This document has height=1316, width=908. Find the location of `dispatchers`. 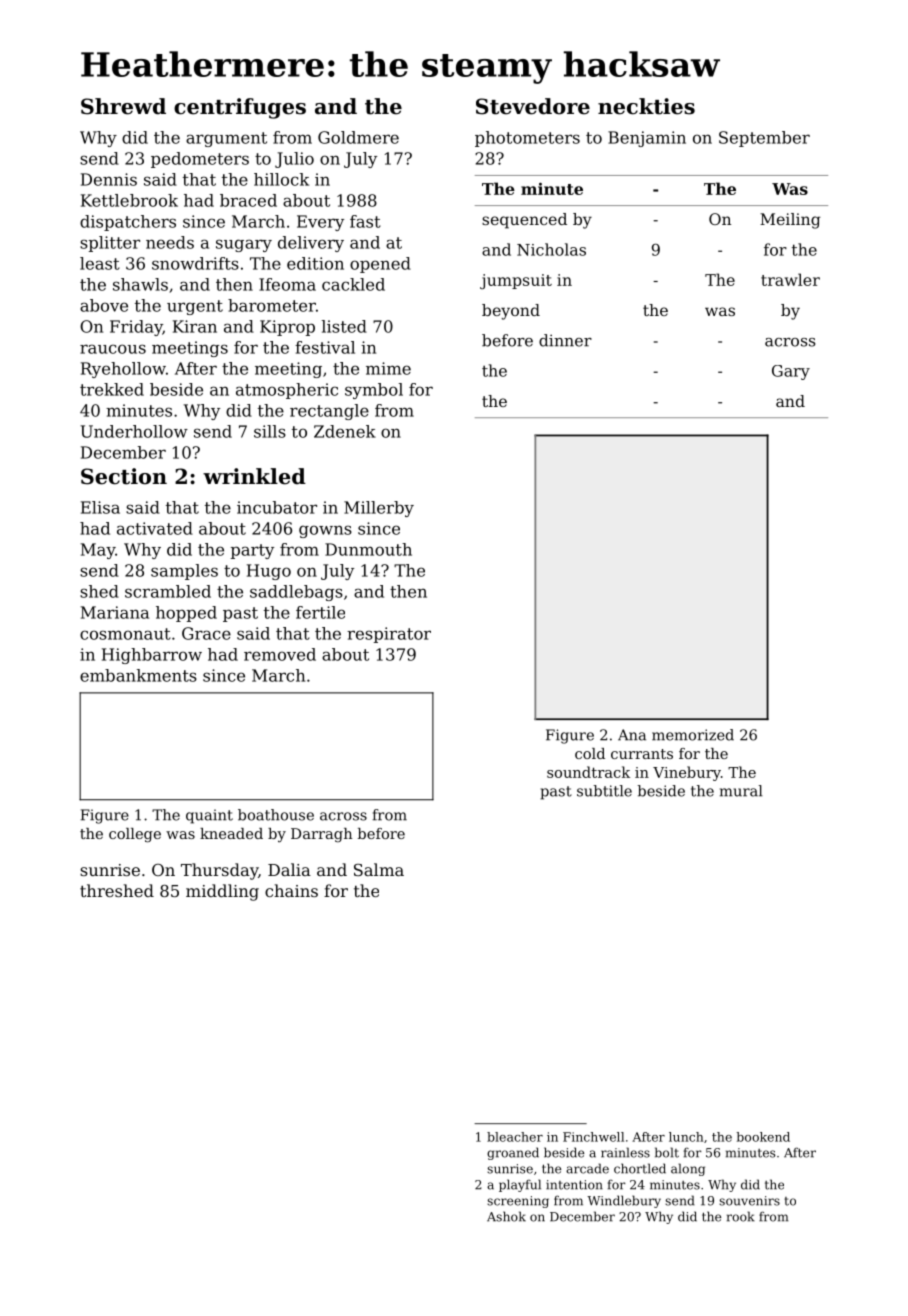

dispatchers is located at coordinates (128, 223).
